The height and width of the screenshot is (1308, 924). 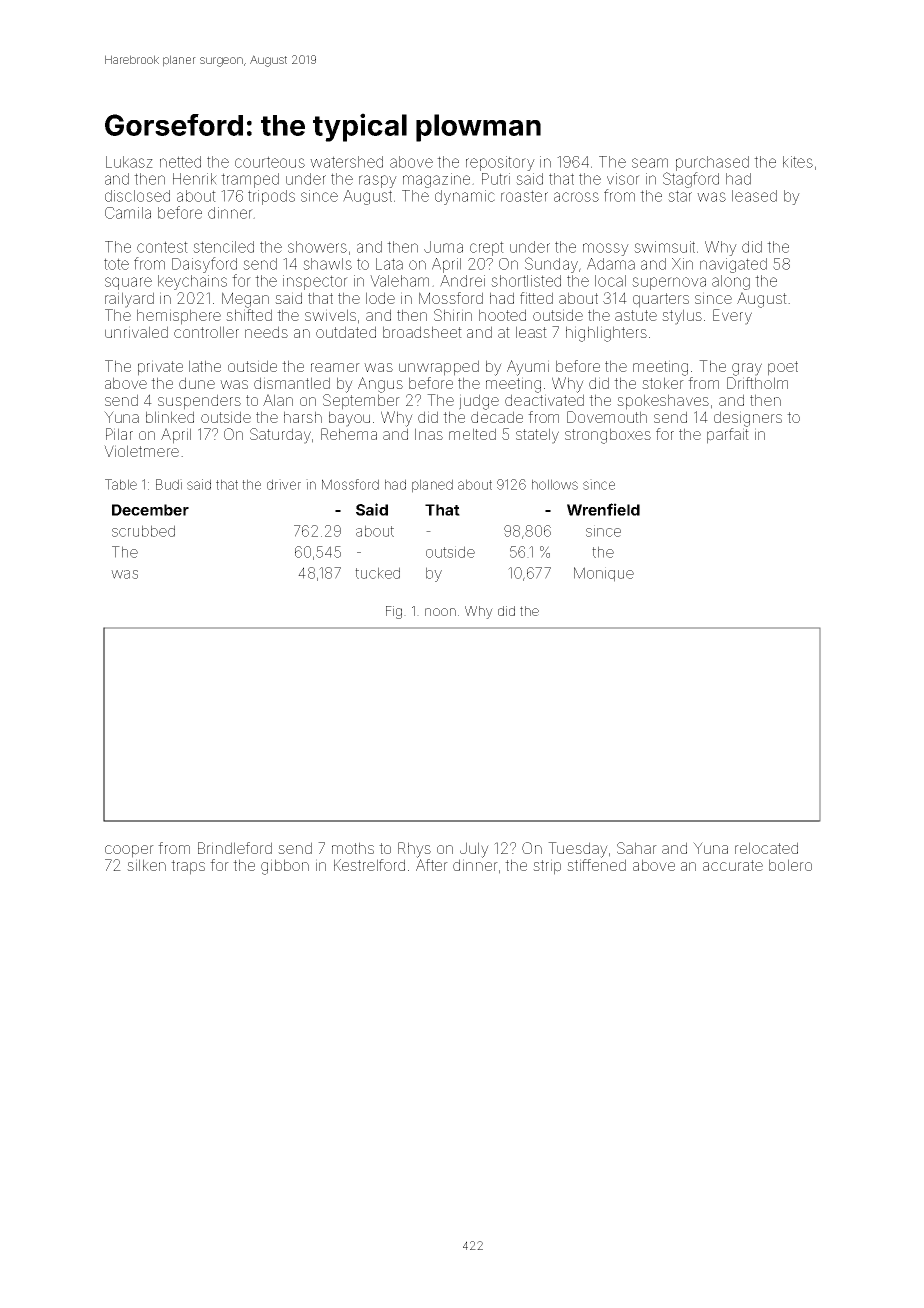 I want to click on Sahar, so click(x=637, y=848).
